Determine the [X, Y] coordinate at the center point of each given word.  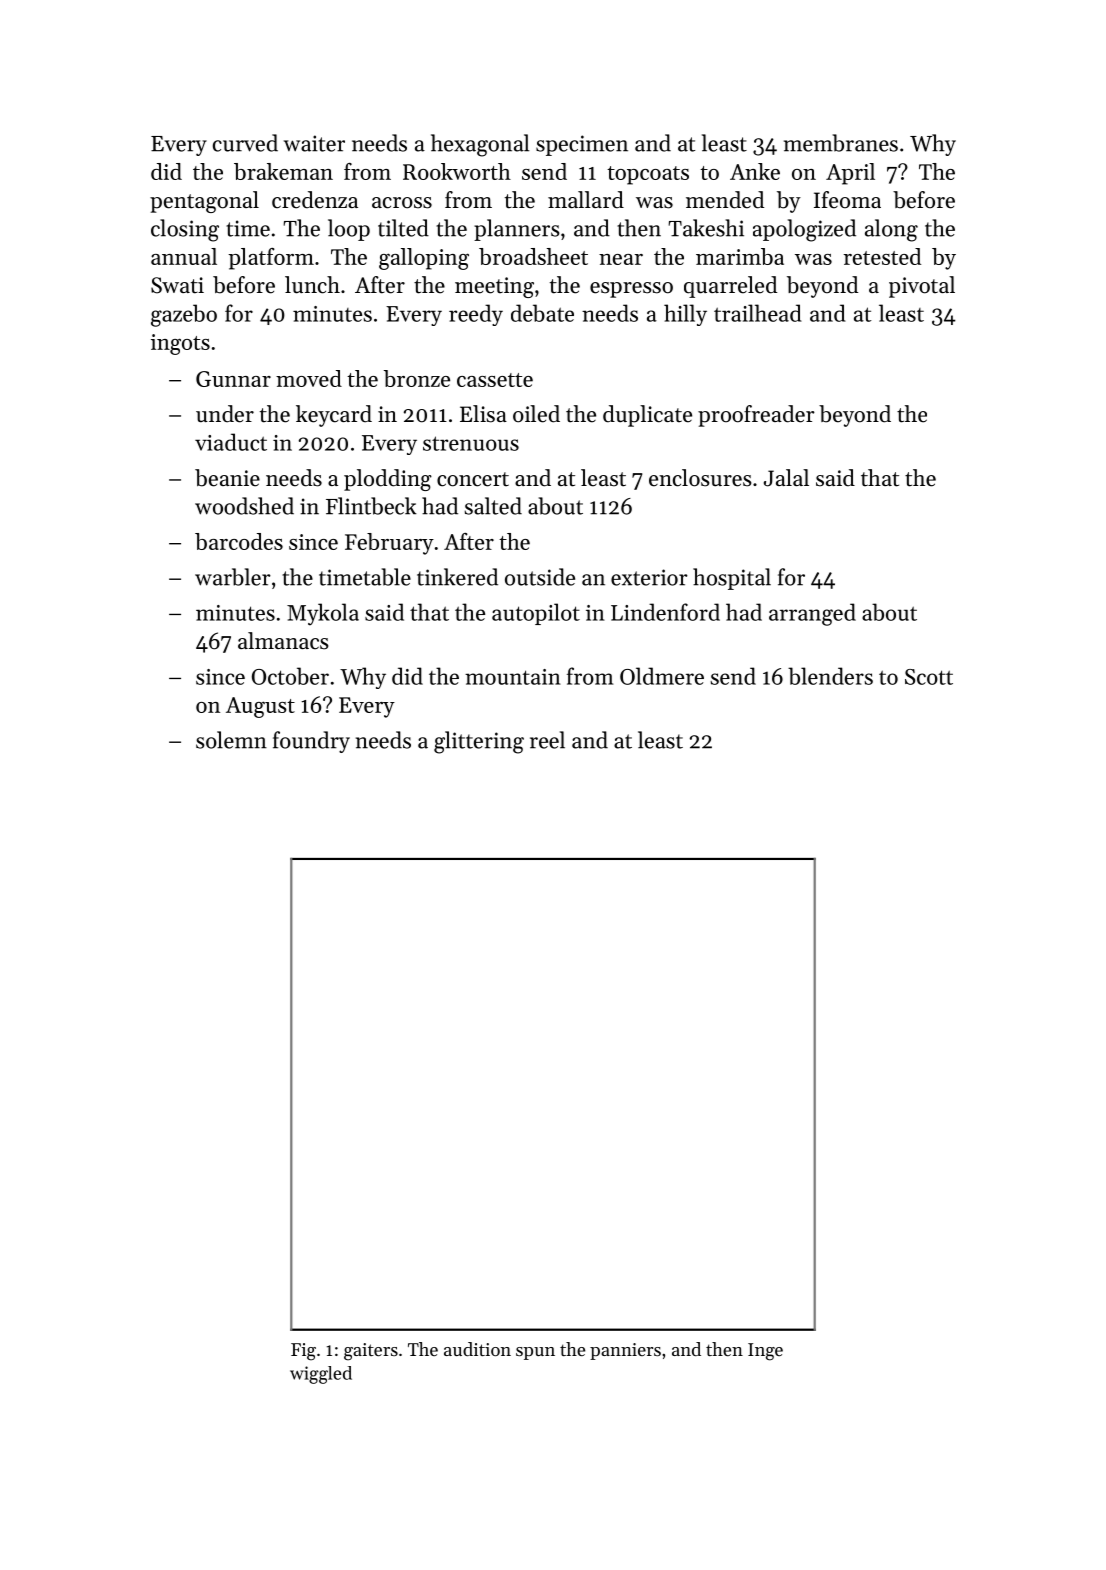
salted [493, 506]
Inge [765, 1352]
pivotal [922, 287]
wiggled [321, 1375]
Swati [177, 285]
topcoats [648, 175]
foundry [311, 742]
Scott [929, 677]
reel [547, 740]
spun [535, 1353]
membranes [841, 143]
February [389, 544]
